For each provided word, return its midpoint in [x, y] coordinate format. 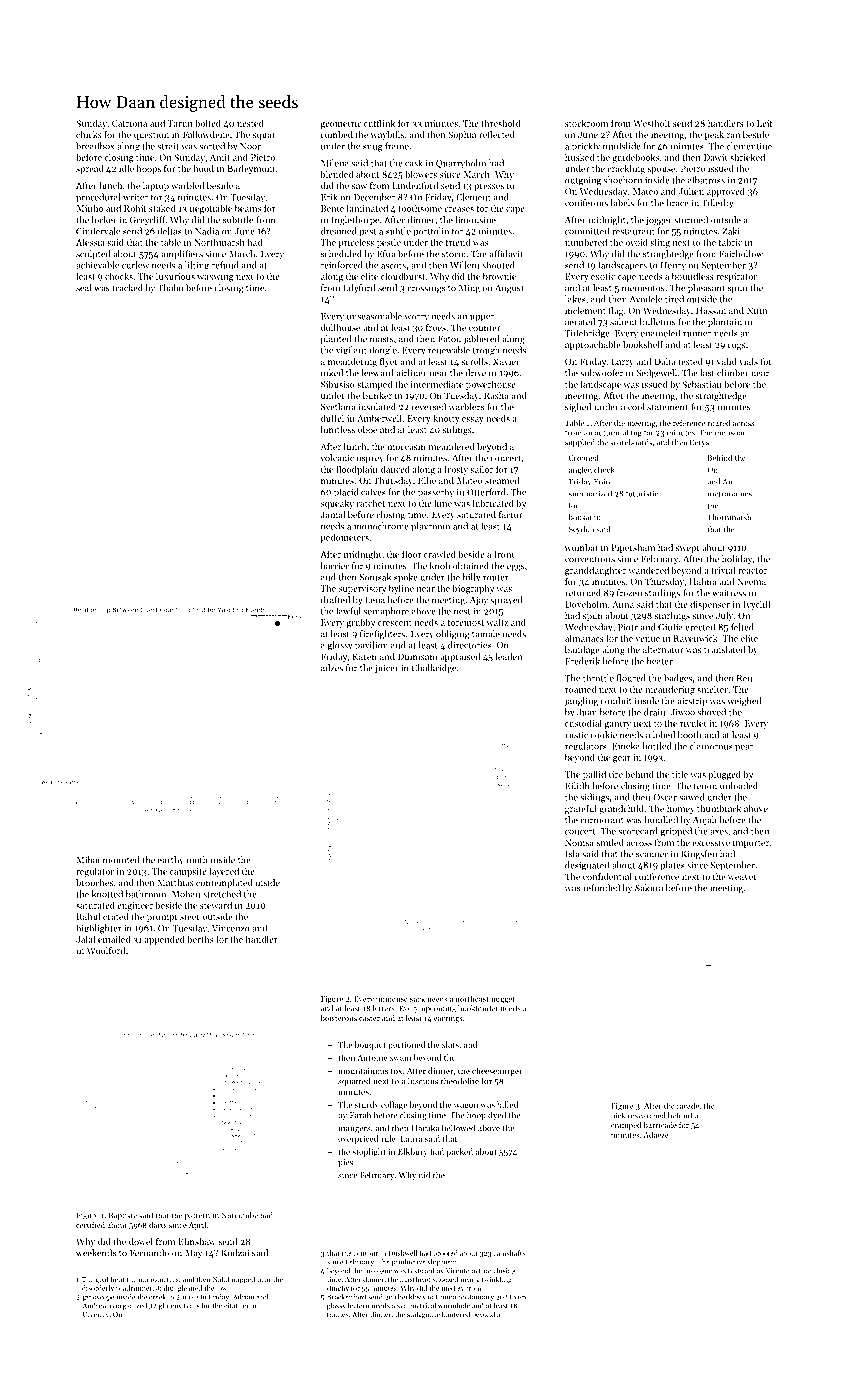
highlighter [99, 929]
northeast [472, 999]
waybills [387, 135]
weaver [742, 877]
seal [83, 288]
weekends [96, 1253]
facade [688, 1105]
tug [636, 434]
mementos [643, 289]
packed [459, 1152]
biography [473, 589]
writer [135, 197]
